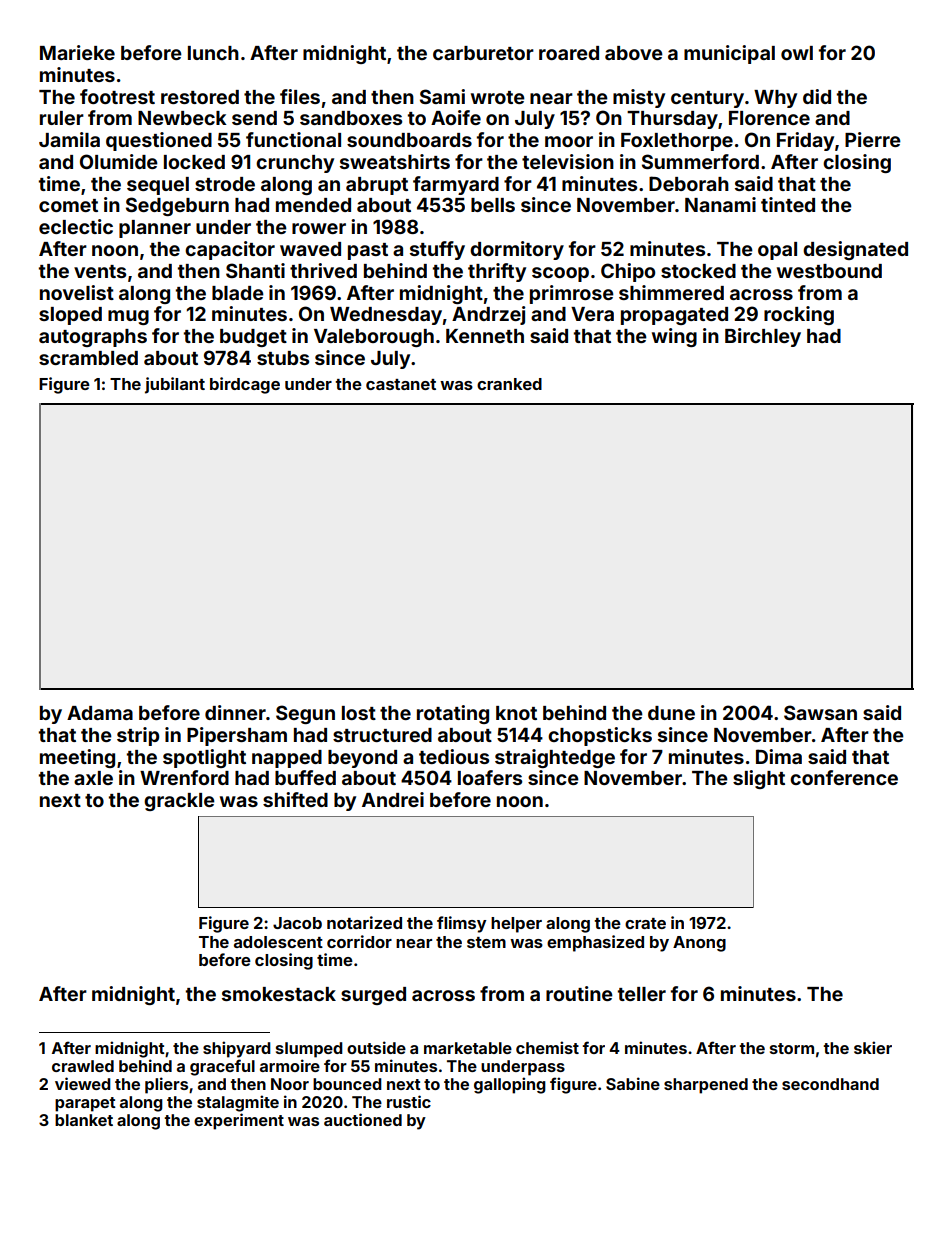 The height and width of the screenshot is (1233, 952). I want to click on secondhand, so click(830, 1084).
